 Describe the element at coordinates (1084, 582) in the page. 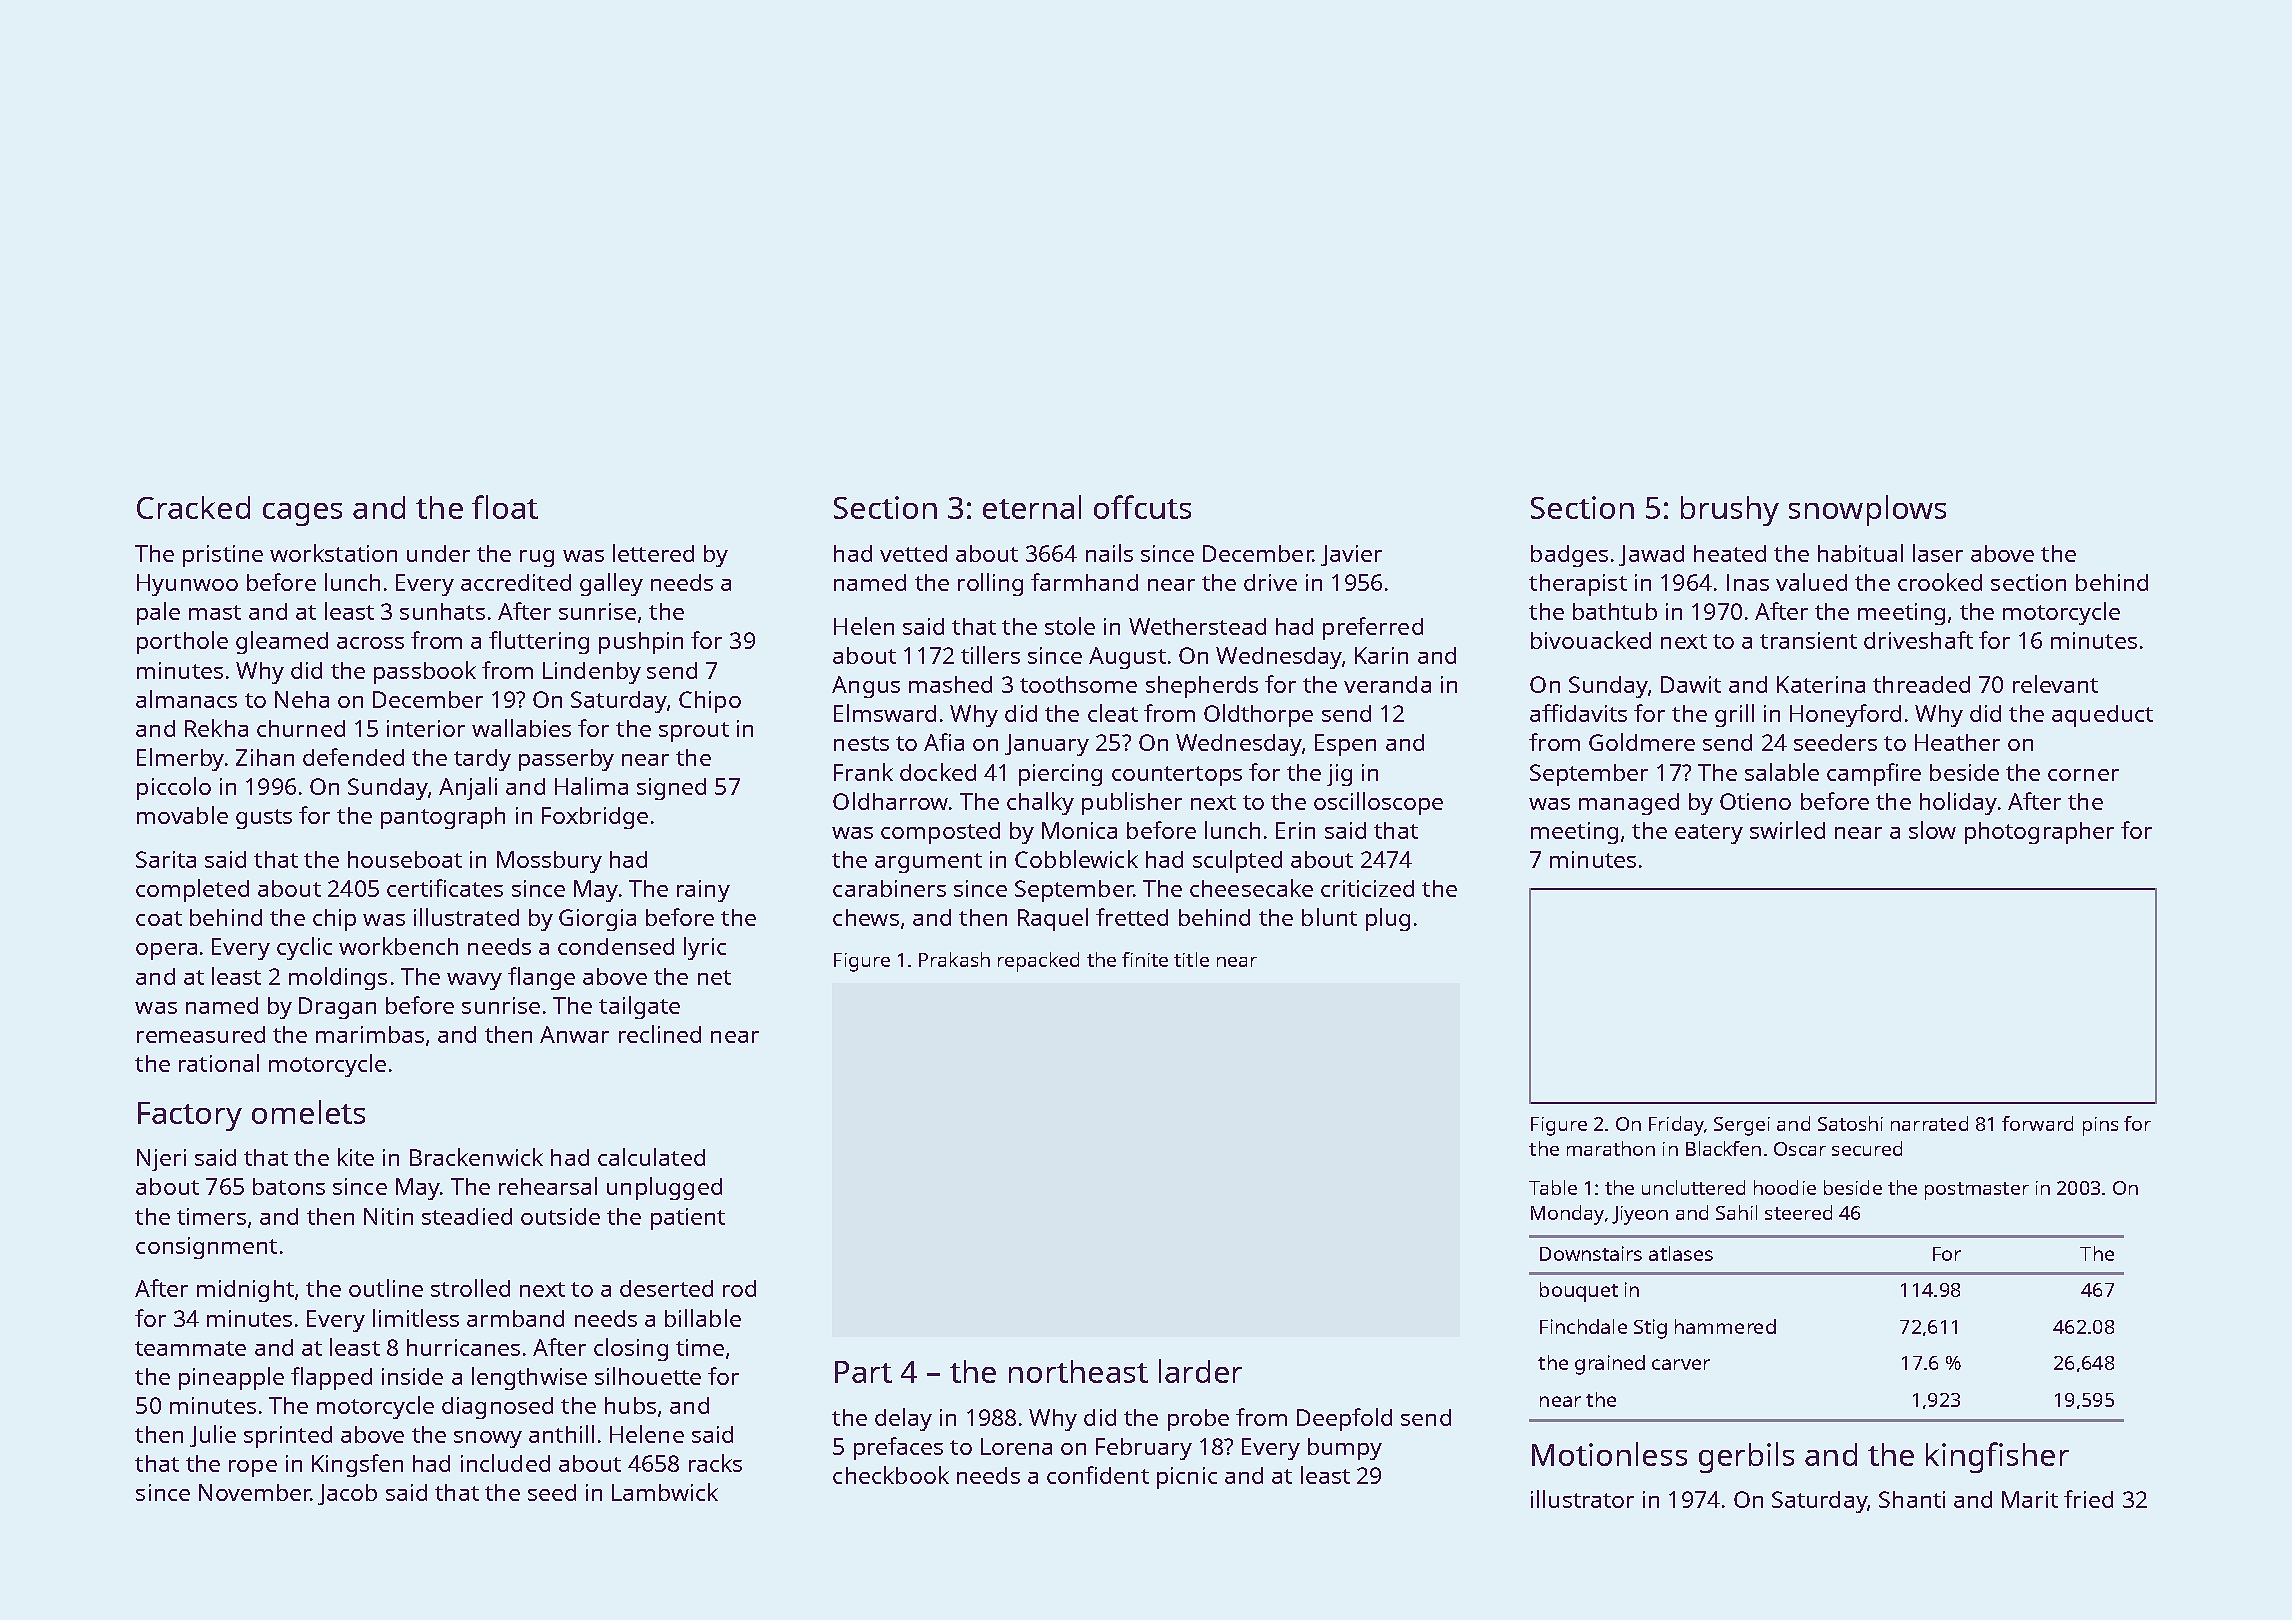

I see `farmhand` at that location.
